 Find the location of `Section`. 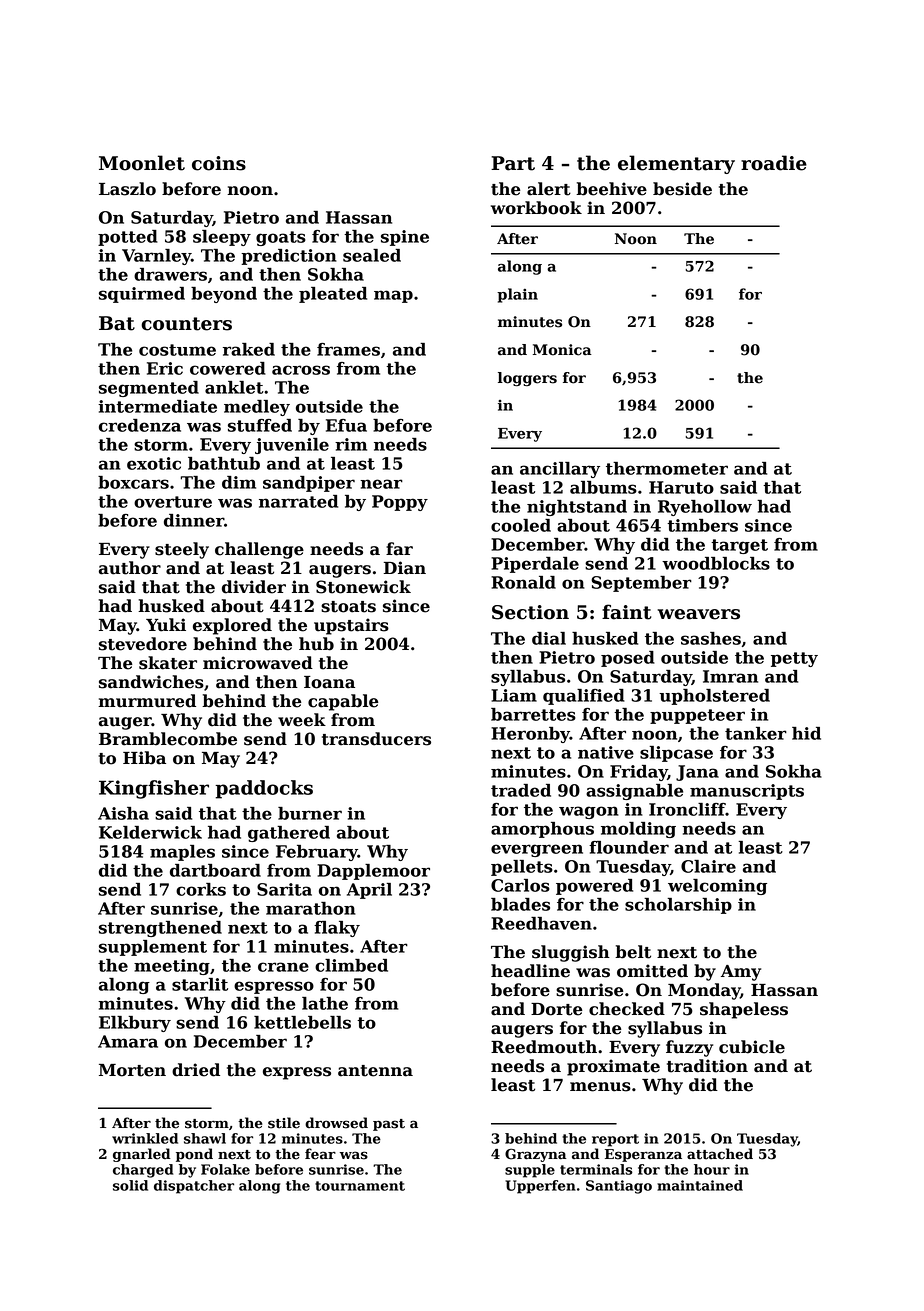

Section is located at coordinates (530, 612).
